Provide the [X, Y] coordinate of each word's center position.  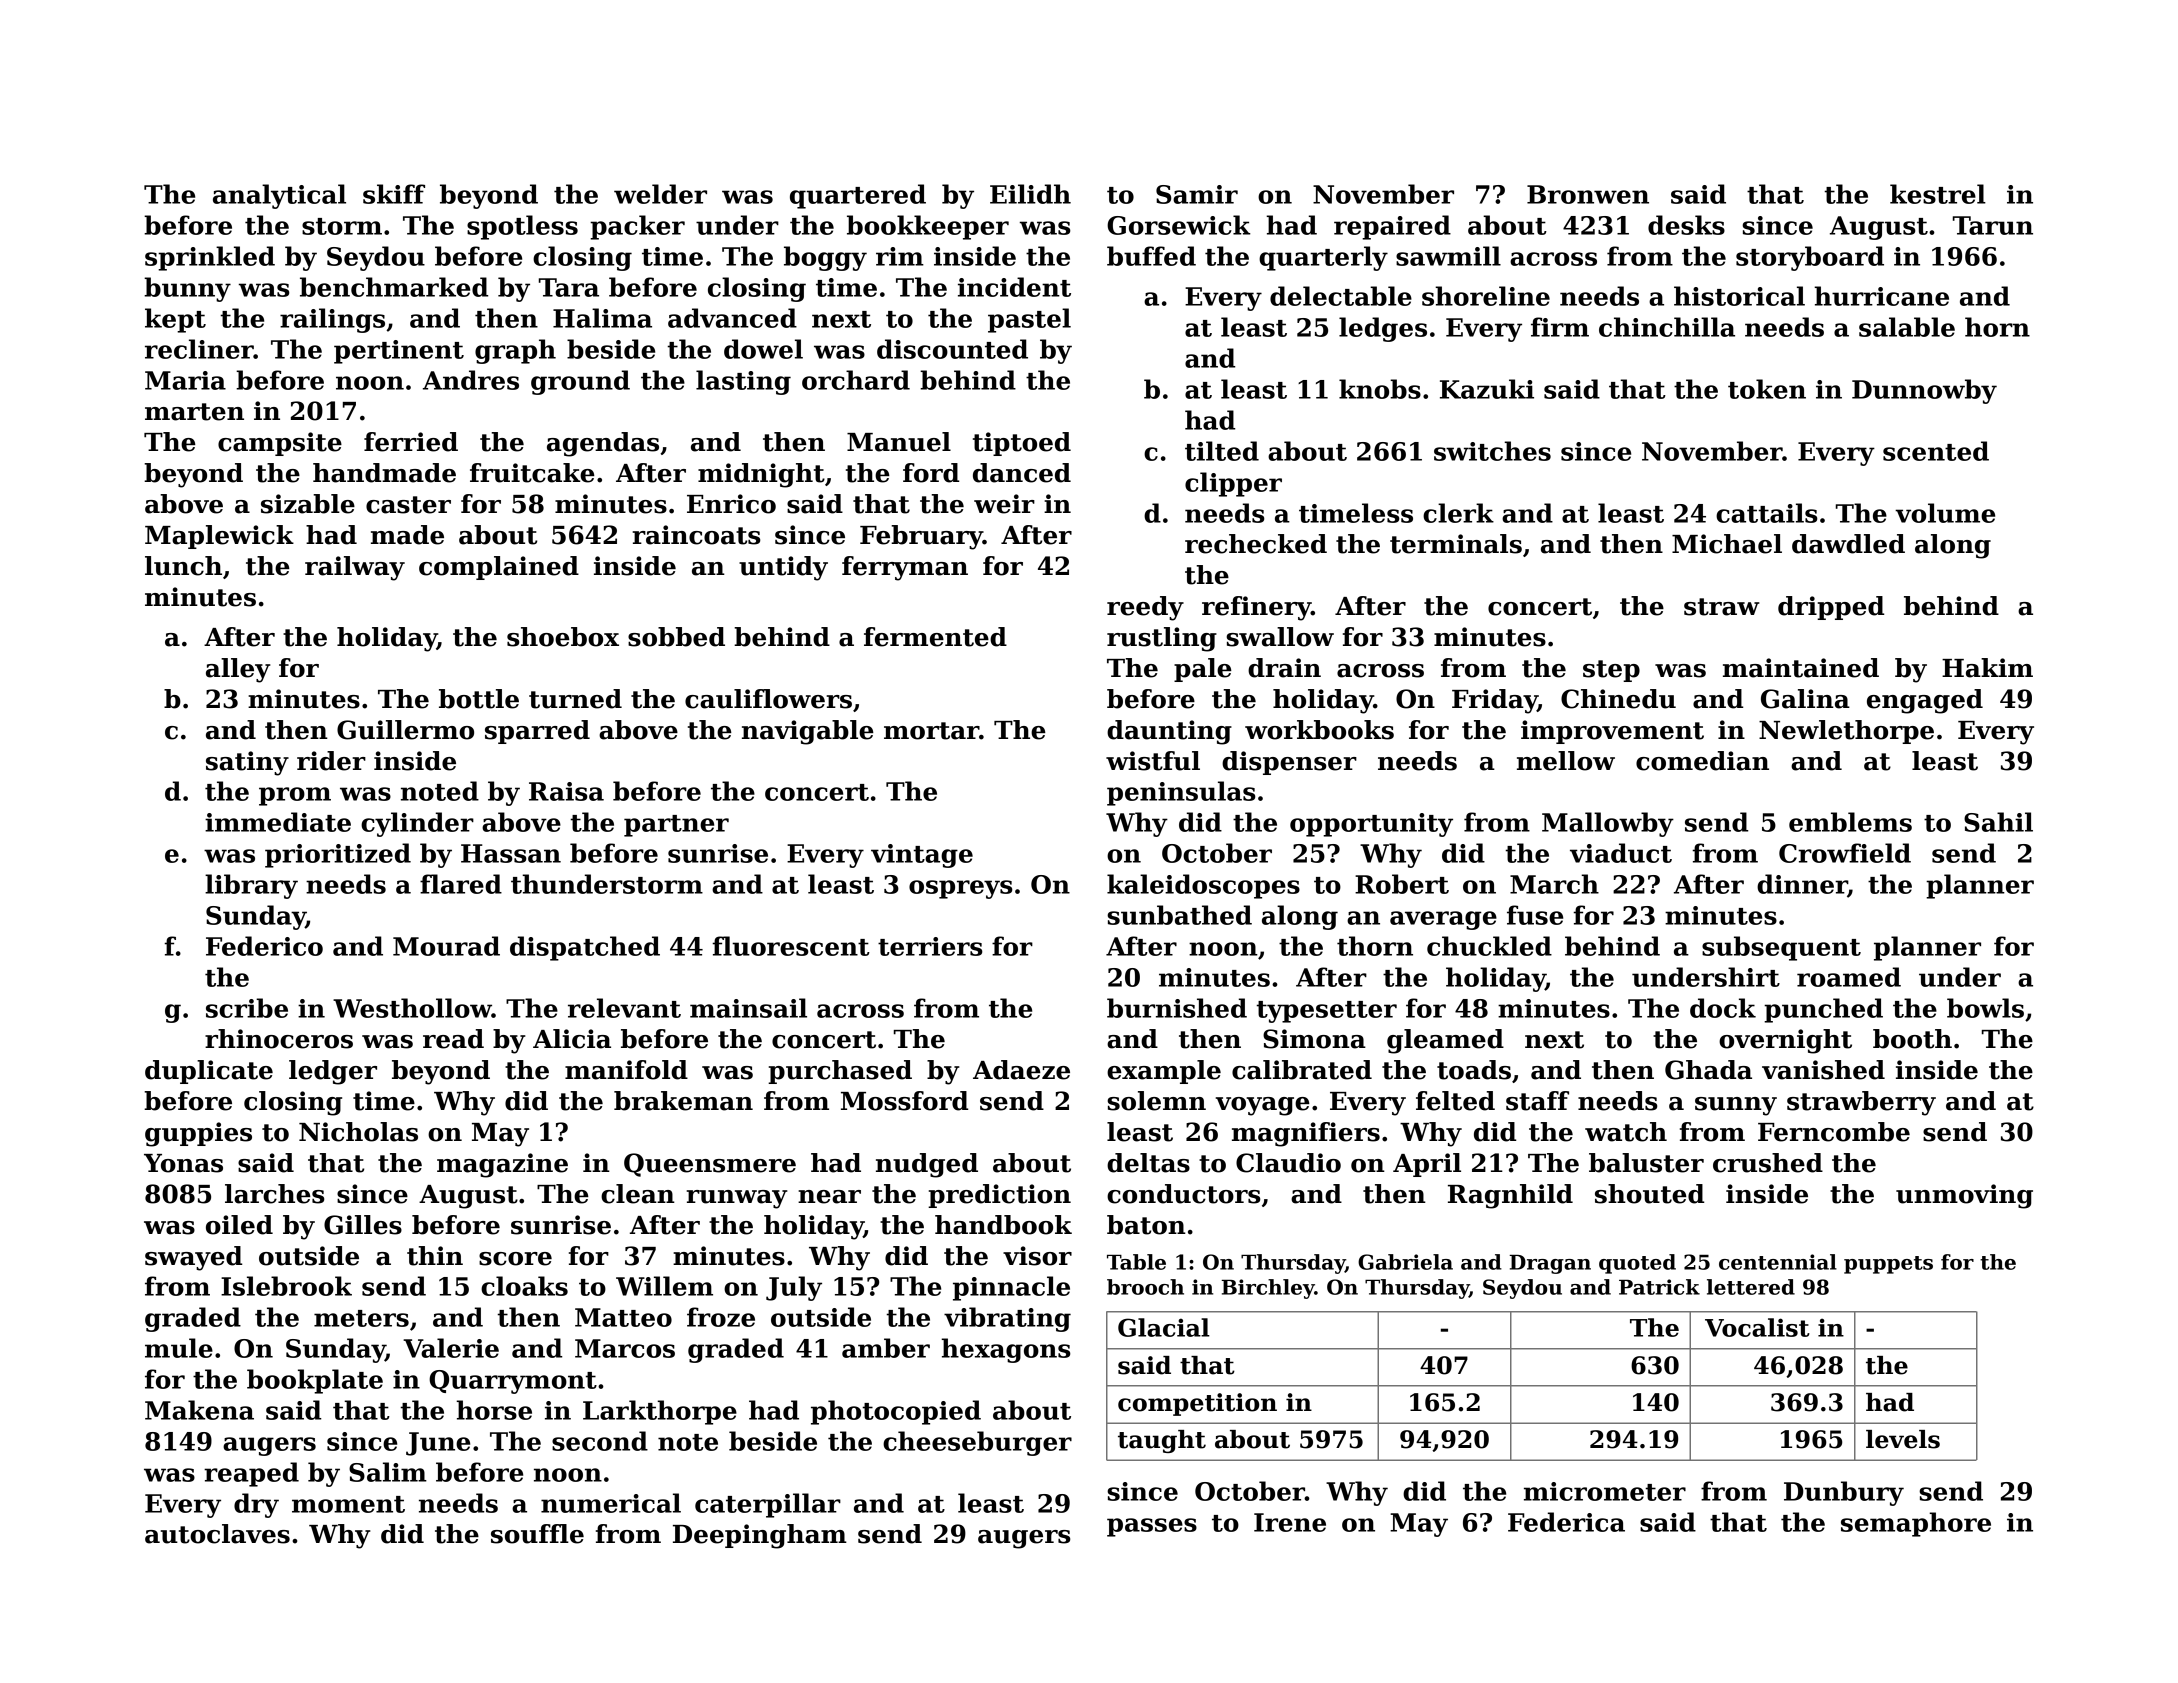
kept [175, 320]
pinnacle [1011, 1288]
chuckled [1489, 946]
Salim [388, 1472]
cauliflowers [768, 699]
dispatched [585, 948]
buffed [1151, 256]
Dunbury [1844, 1493]
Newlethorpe [1846, 732]
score [515, 1259]
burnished [1177, 1008]
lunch [183, 566]
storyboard [1810, 258]
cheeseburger [977, 1443]
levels [1903, 1439]
